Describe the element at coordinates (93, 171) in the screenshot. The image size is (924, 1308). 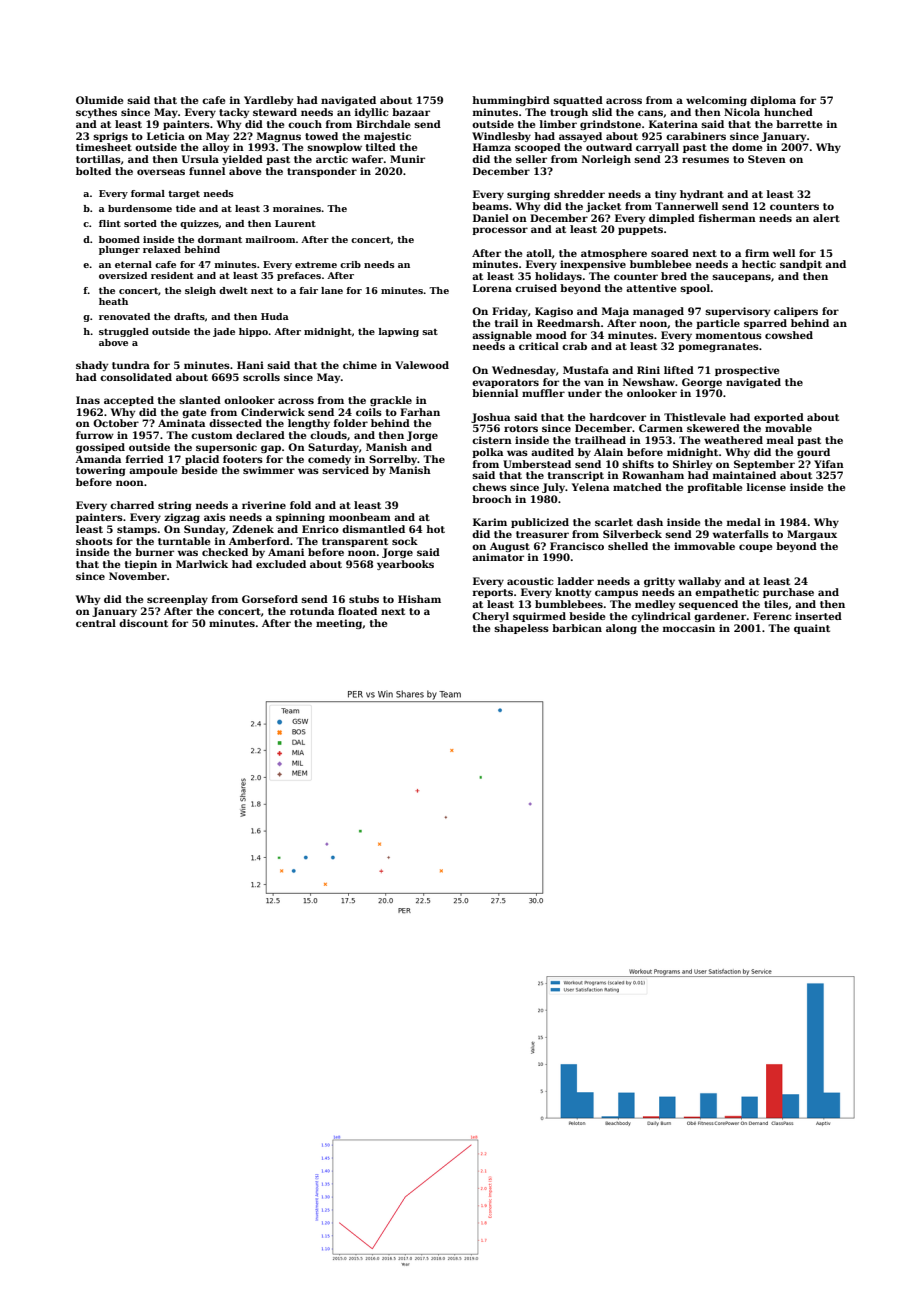
I see `bolted` at that location.
